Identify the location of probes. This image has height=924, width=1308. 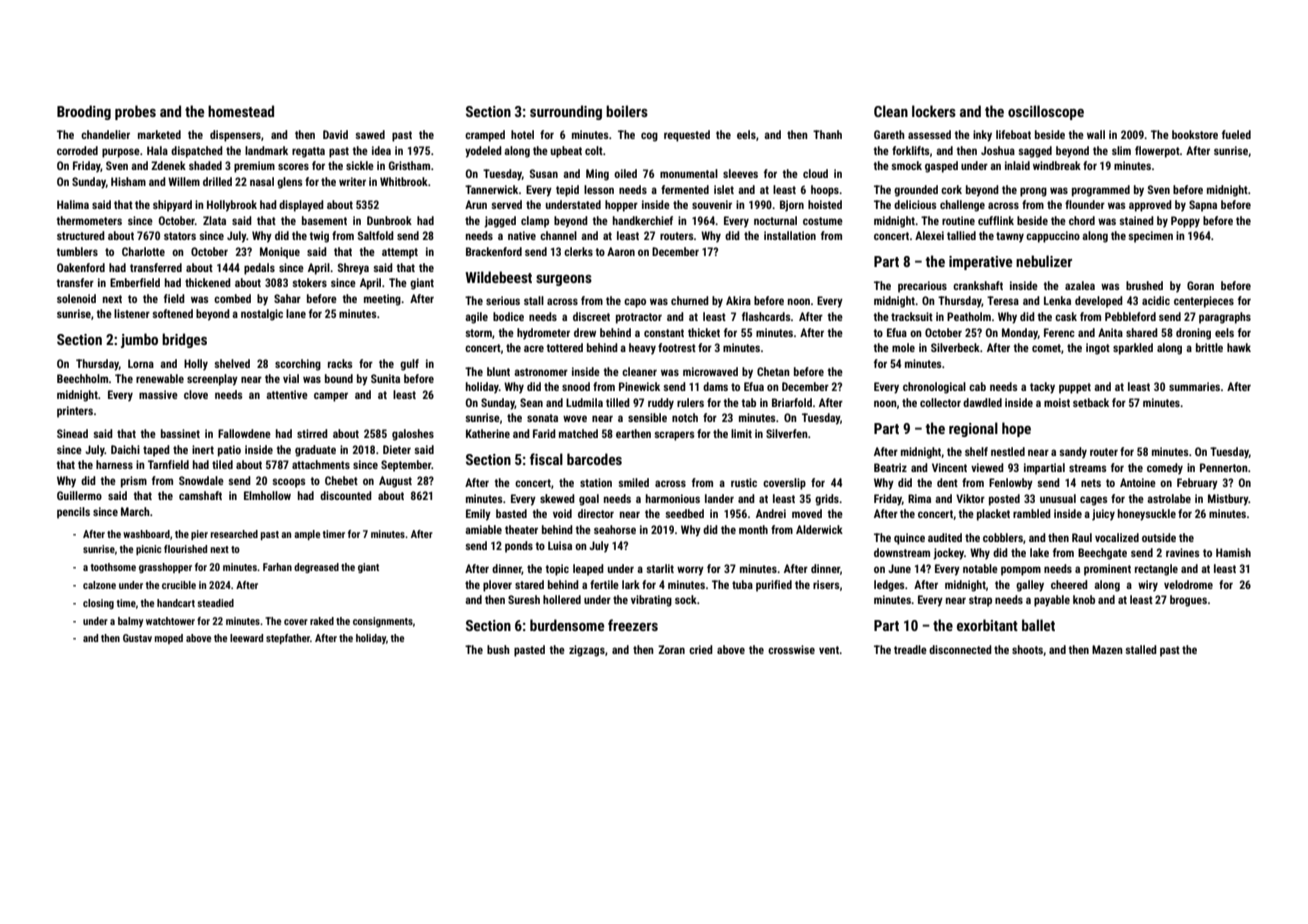
(135, 112).
